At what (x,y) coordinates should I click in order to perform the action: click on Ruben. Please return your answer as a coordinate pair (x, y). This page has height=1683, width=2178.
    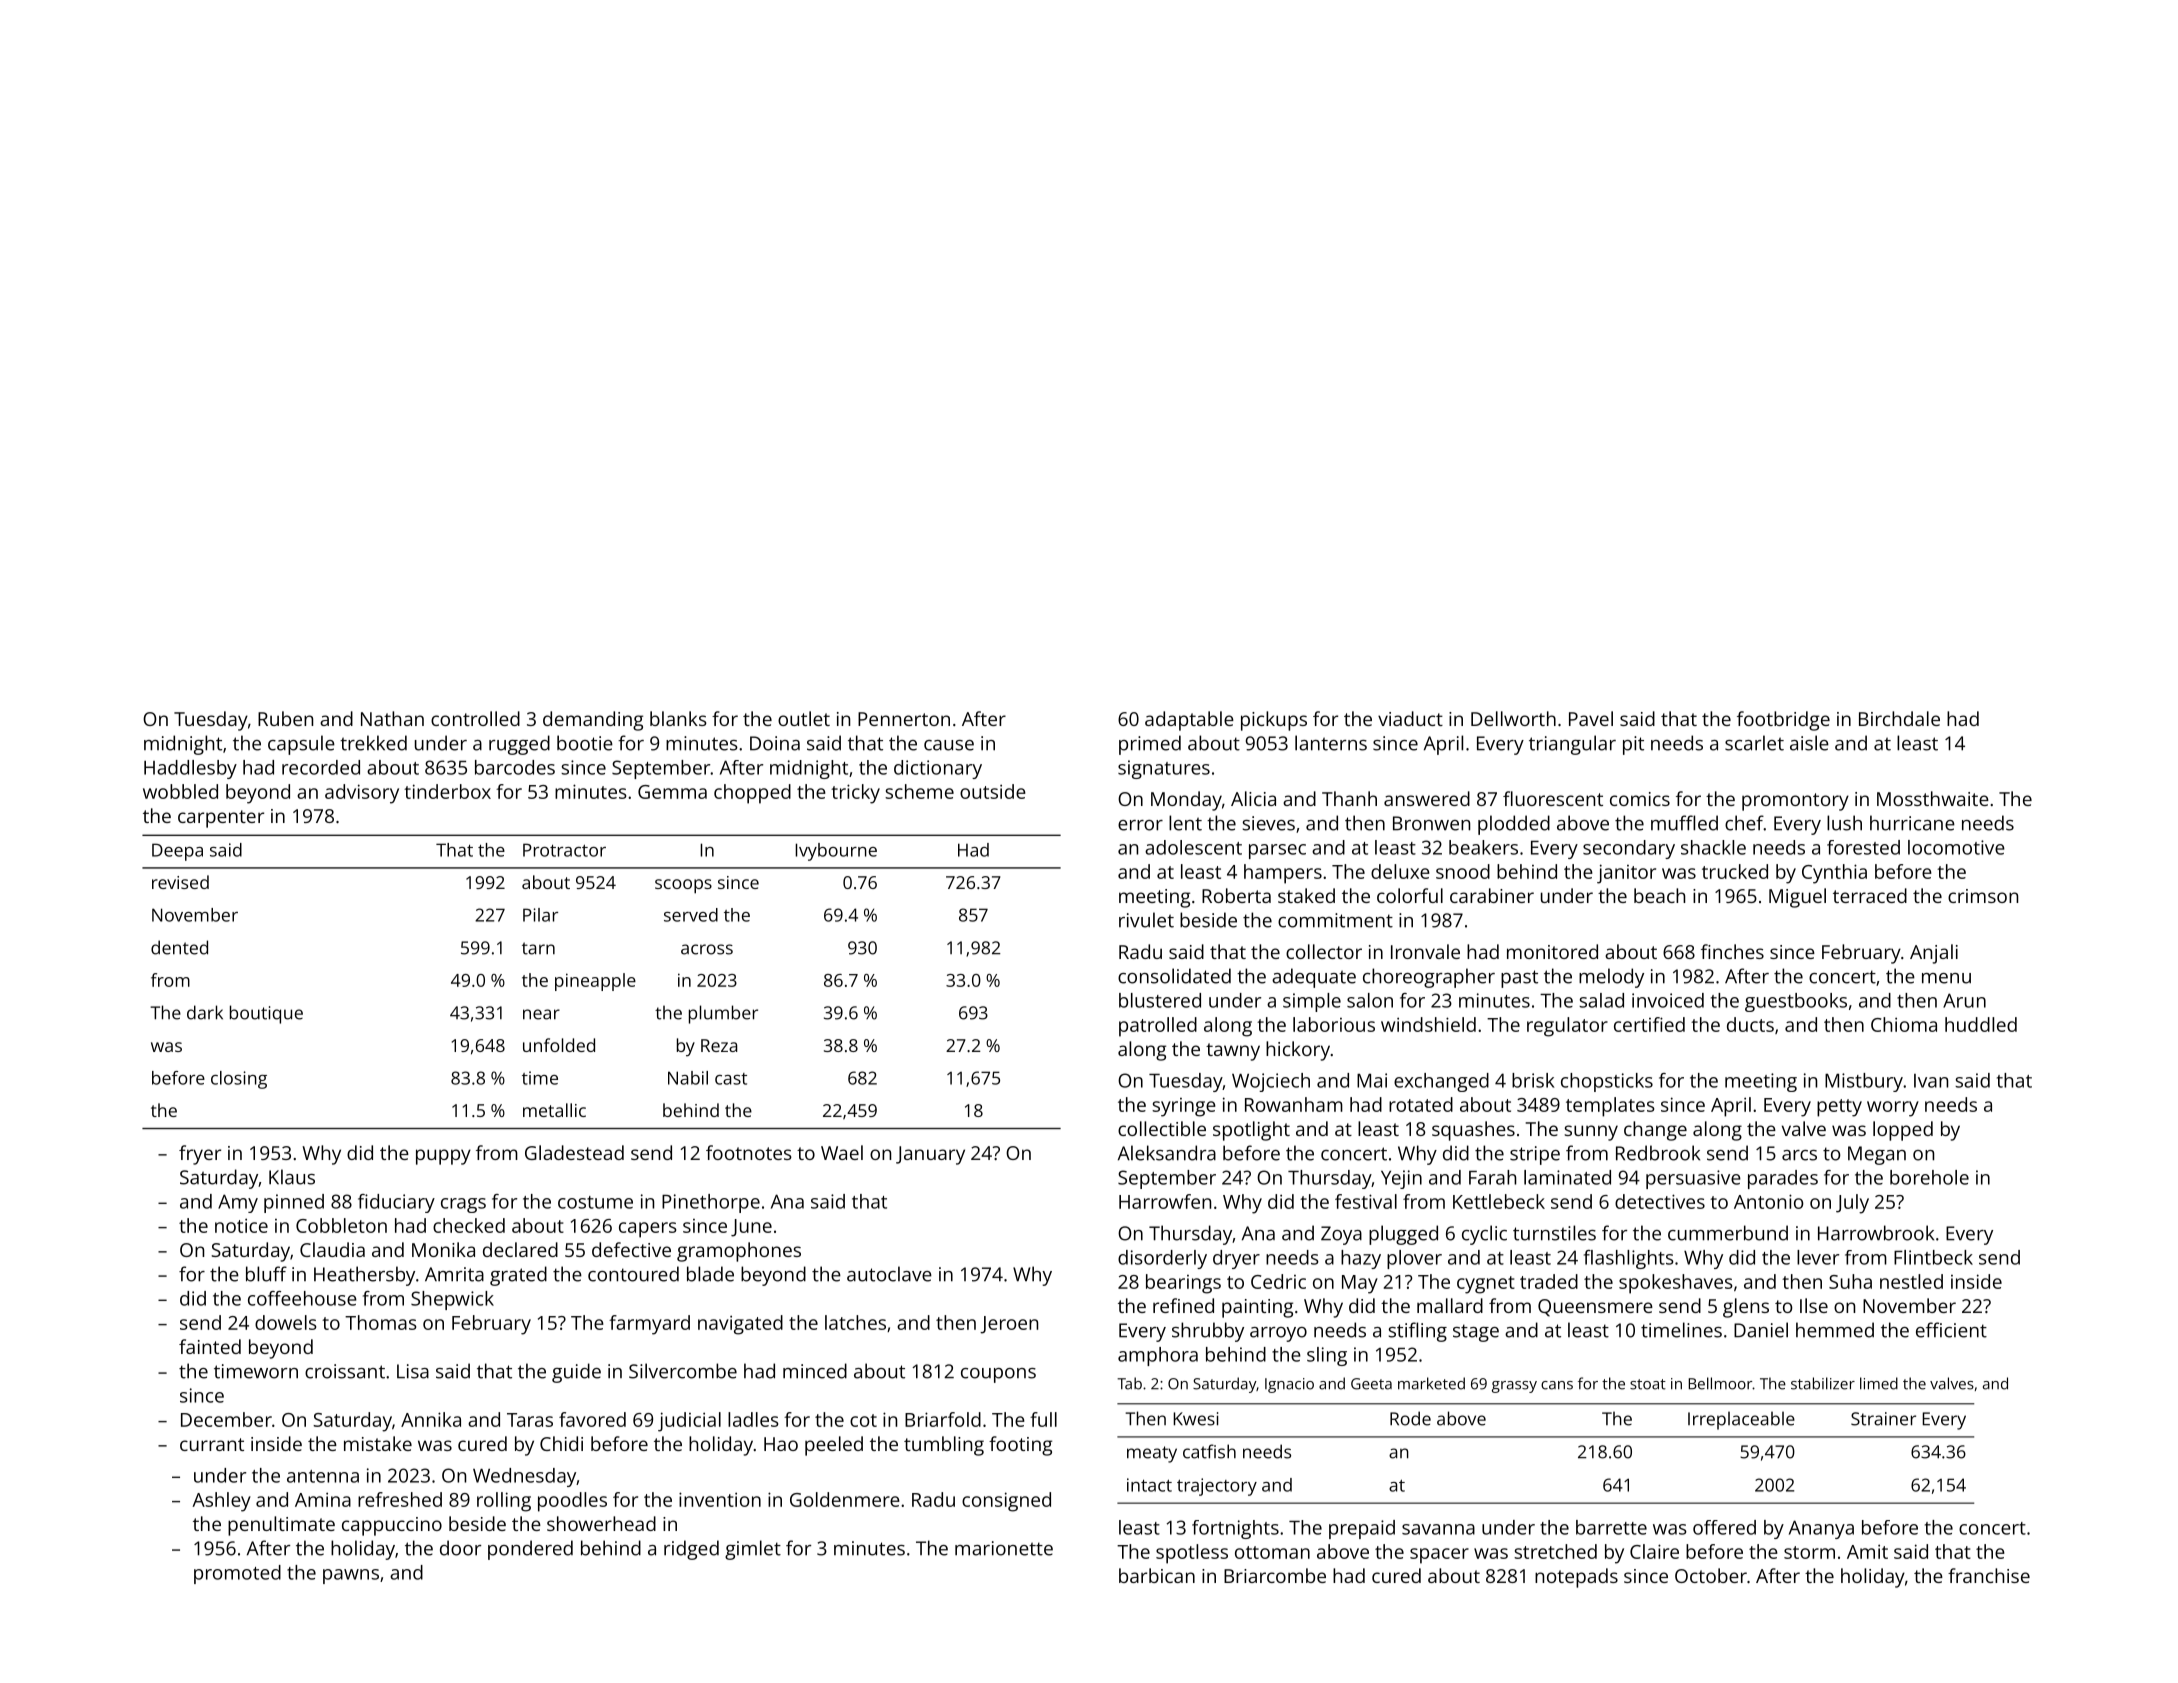
    Looking at the image, I should click on (285, 718).
